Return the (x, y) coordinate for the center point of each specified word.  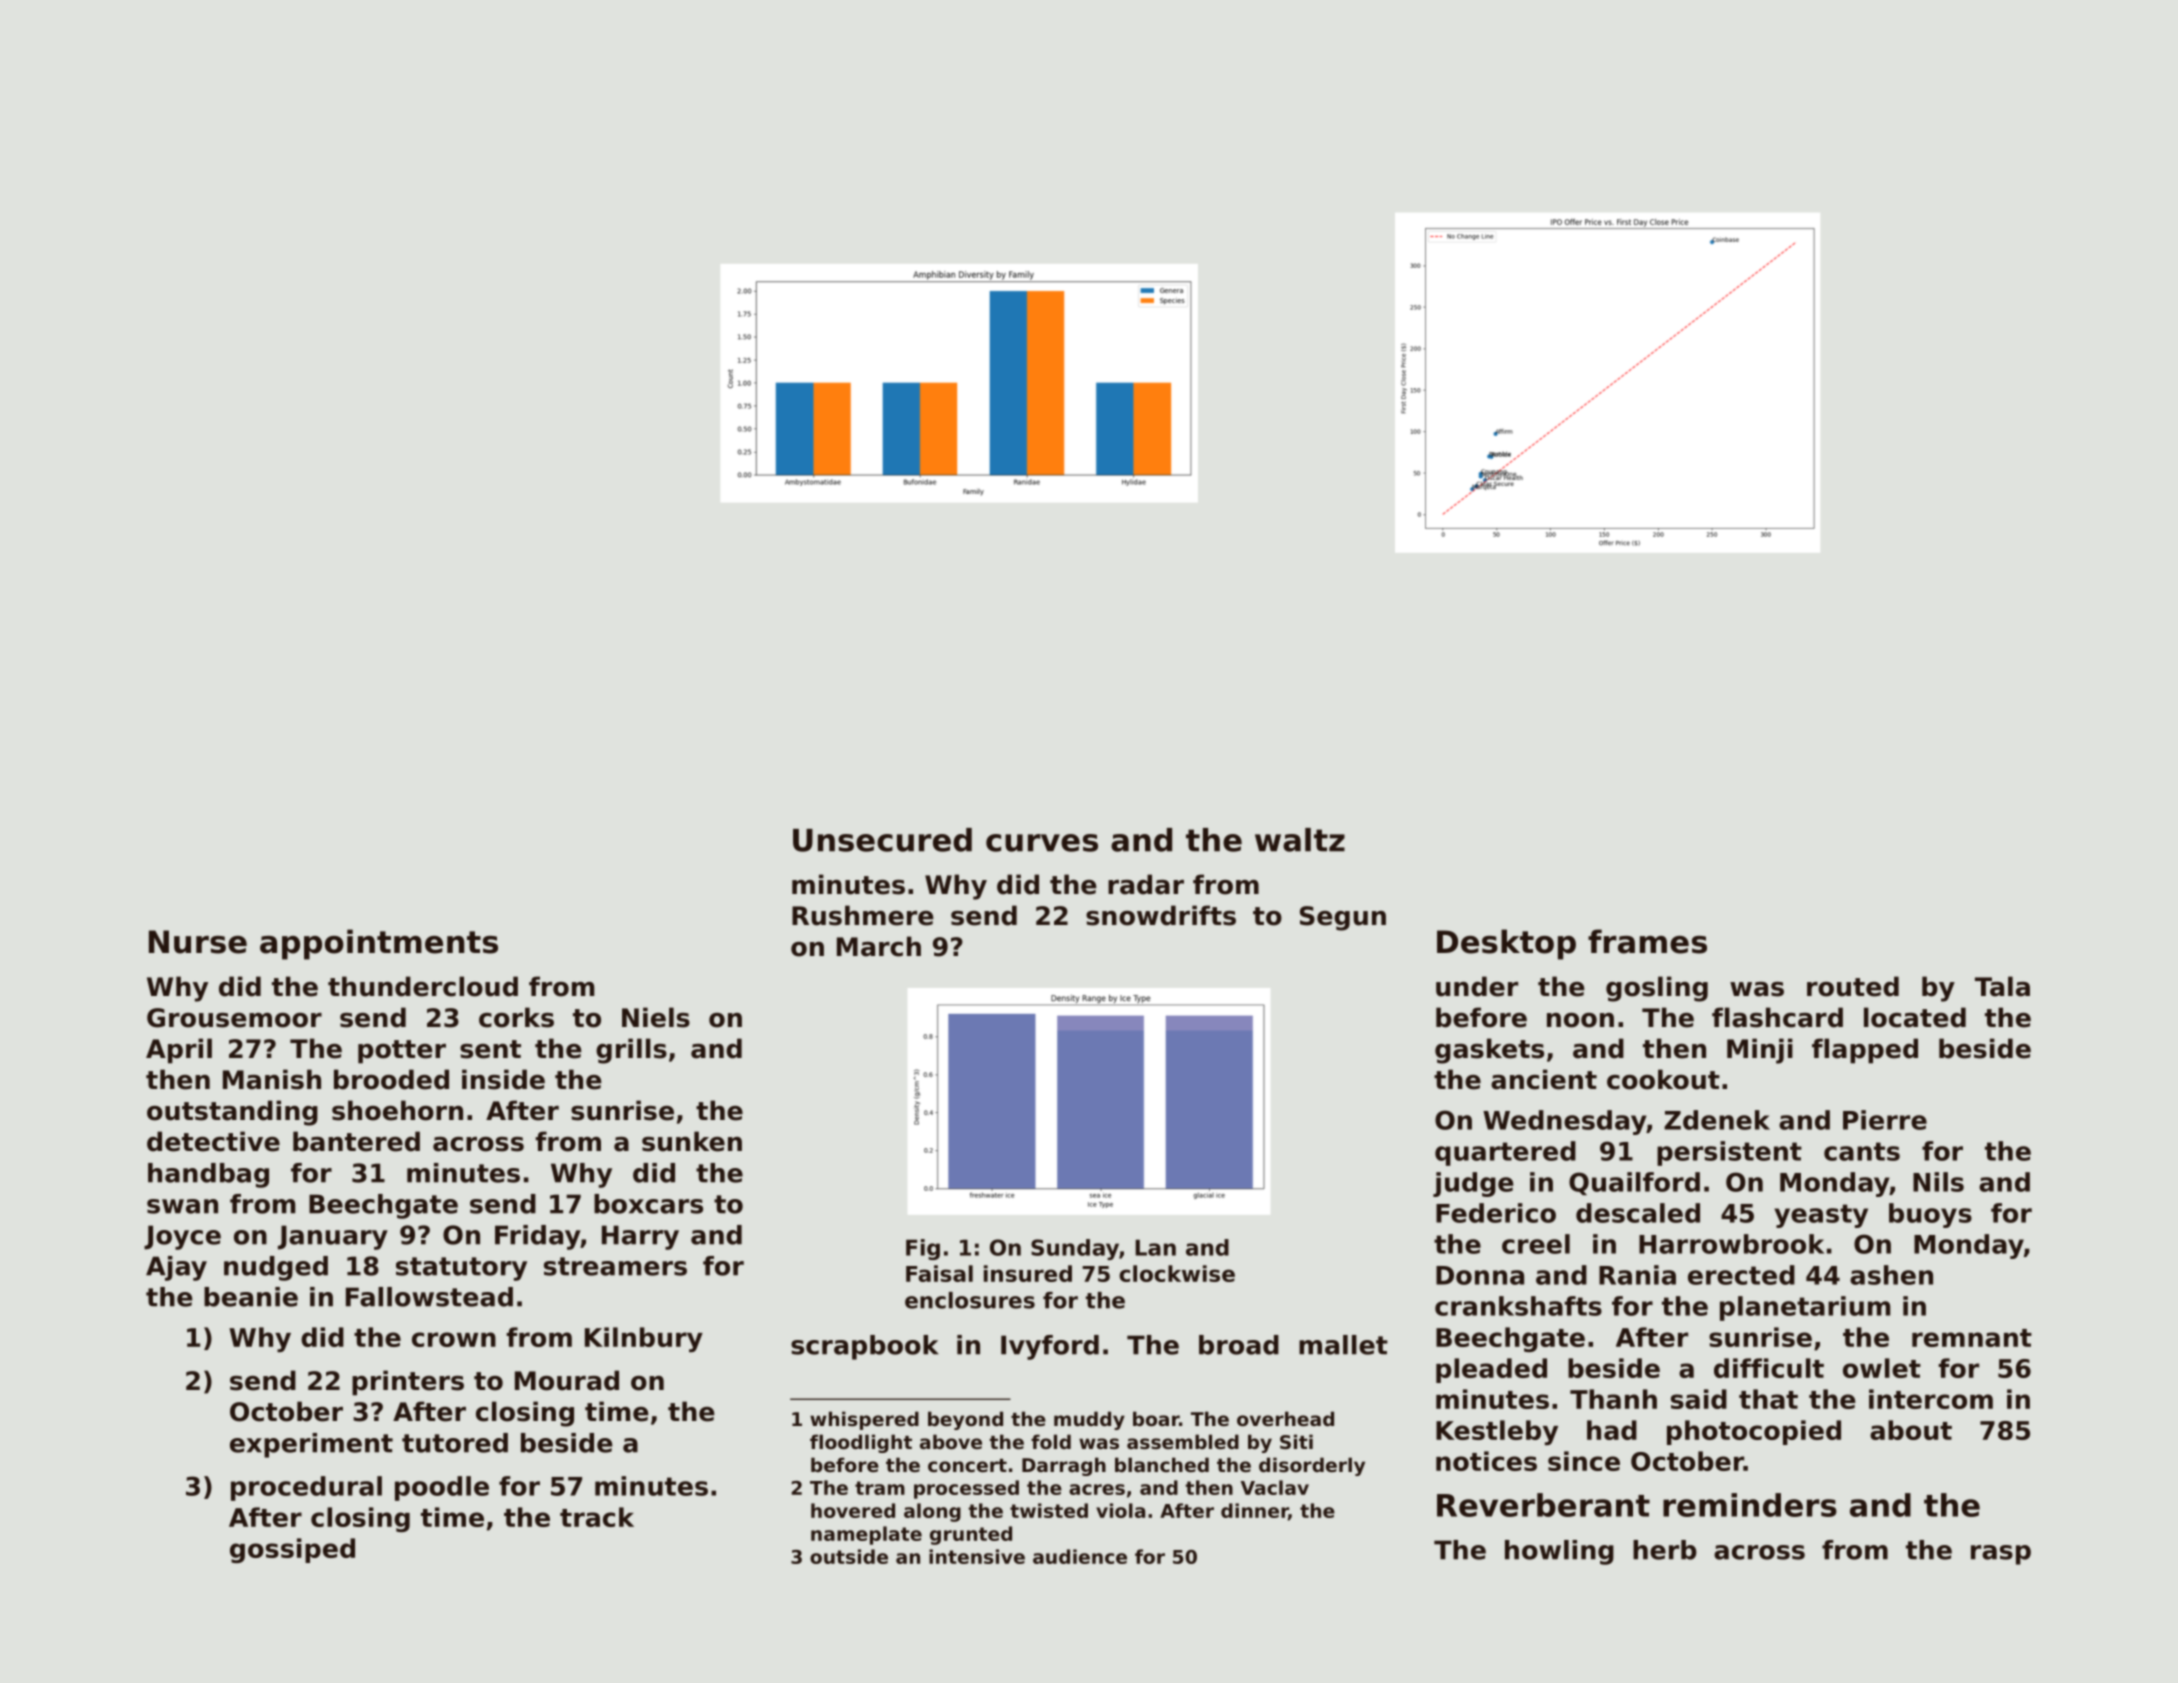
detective (213, 1141)
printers (408, 1383)
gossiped (292, 1550)
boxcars (648, 1204)
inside (503, 1079)
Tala (2002, 986)
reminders (1750, 1505)
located (1915, 1017)
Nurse (198, 942)
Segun (1343, 918)
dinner (1254, 1511)
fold (1051, 1441)
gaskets (1489, 1051)
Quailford (1634, 1183)
